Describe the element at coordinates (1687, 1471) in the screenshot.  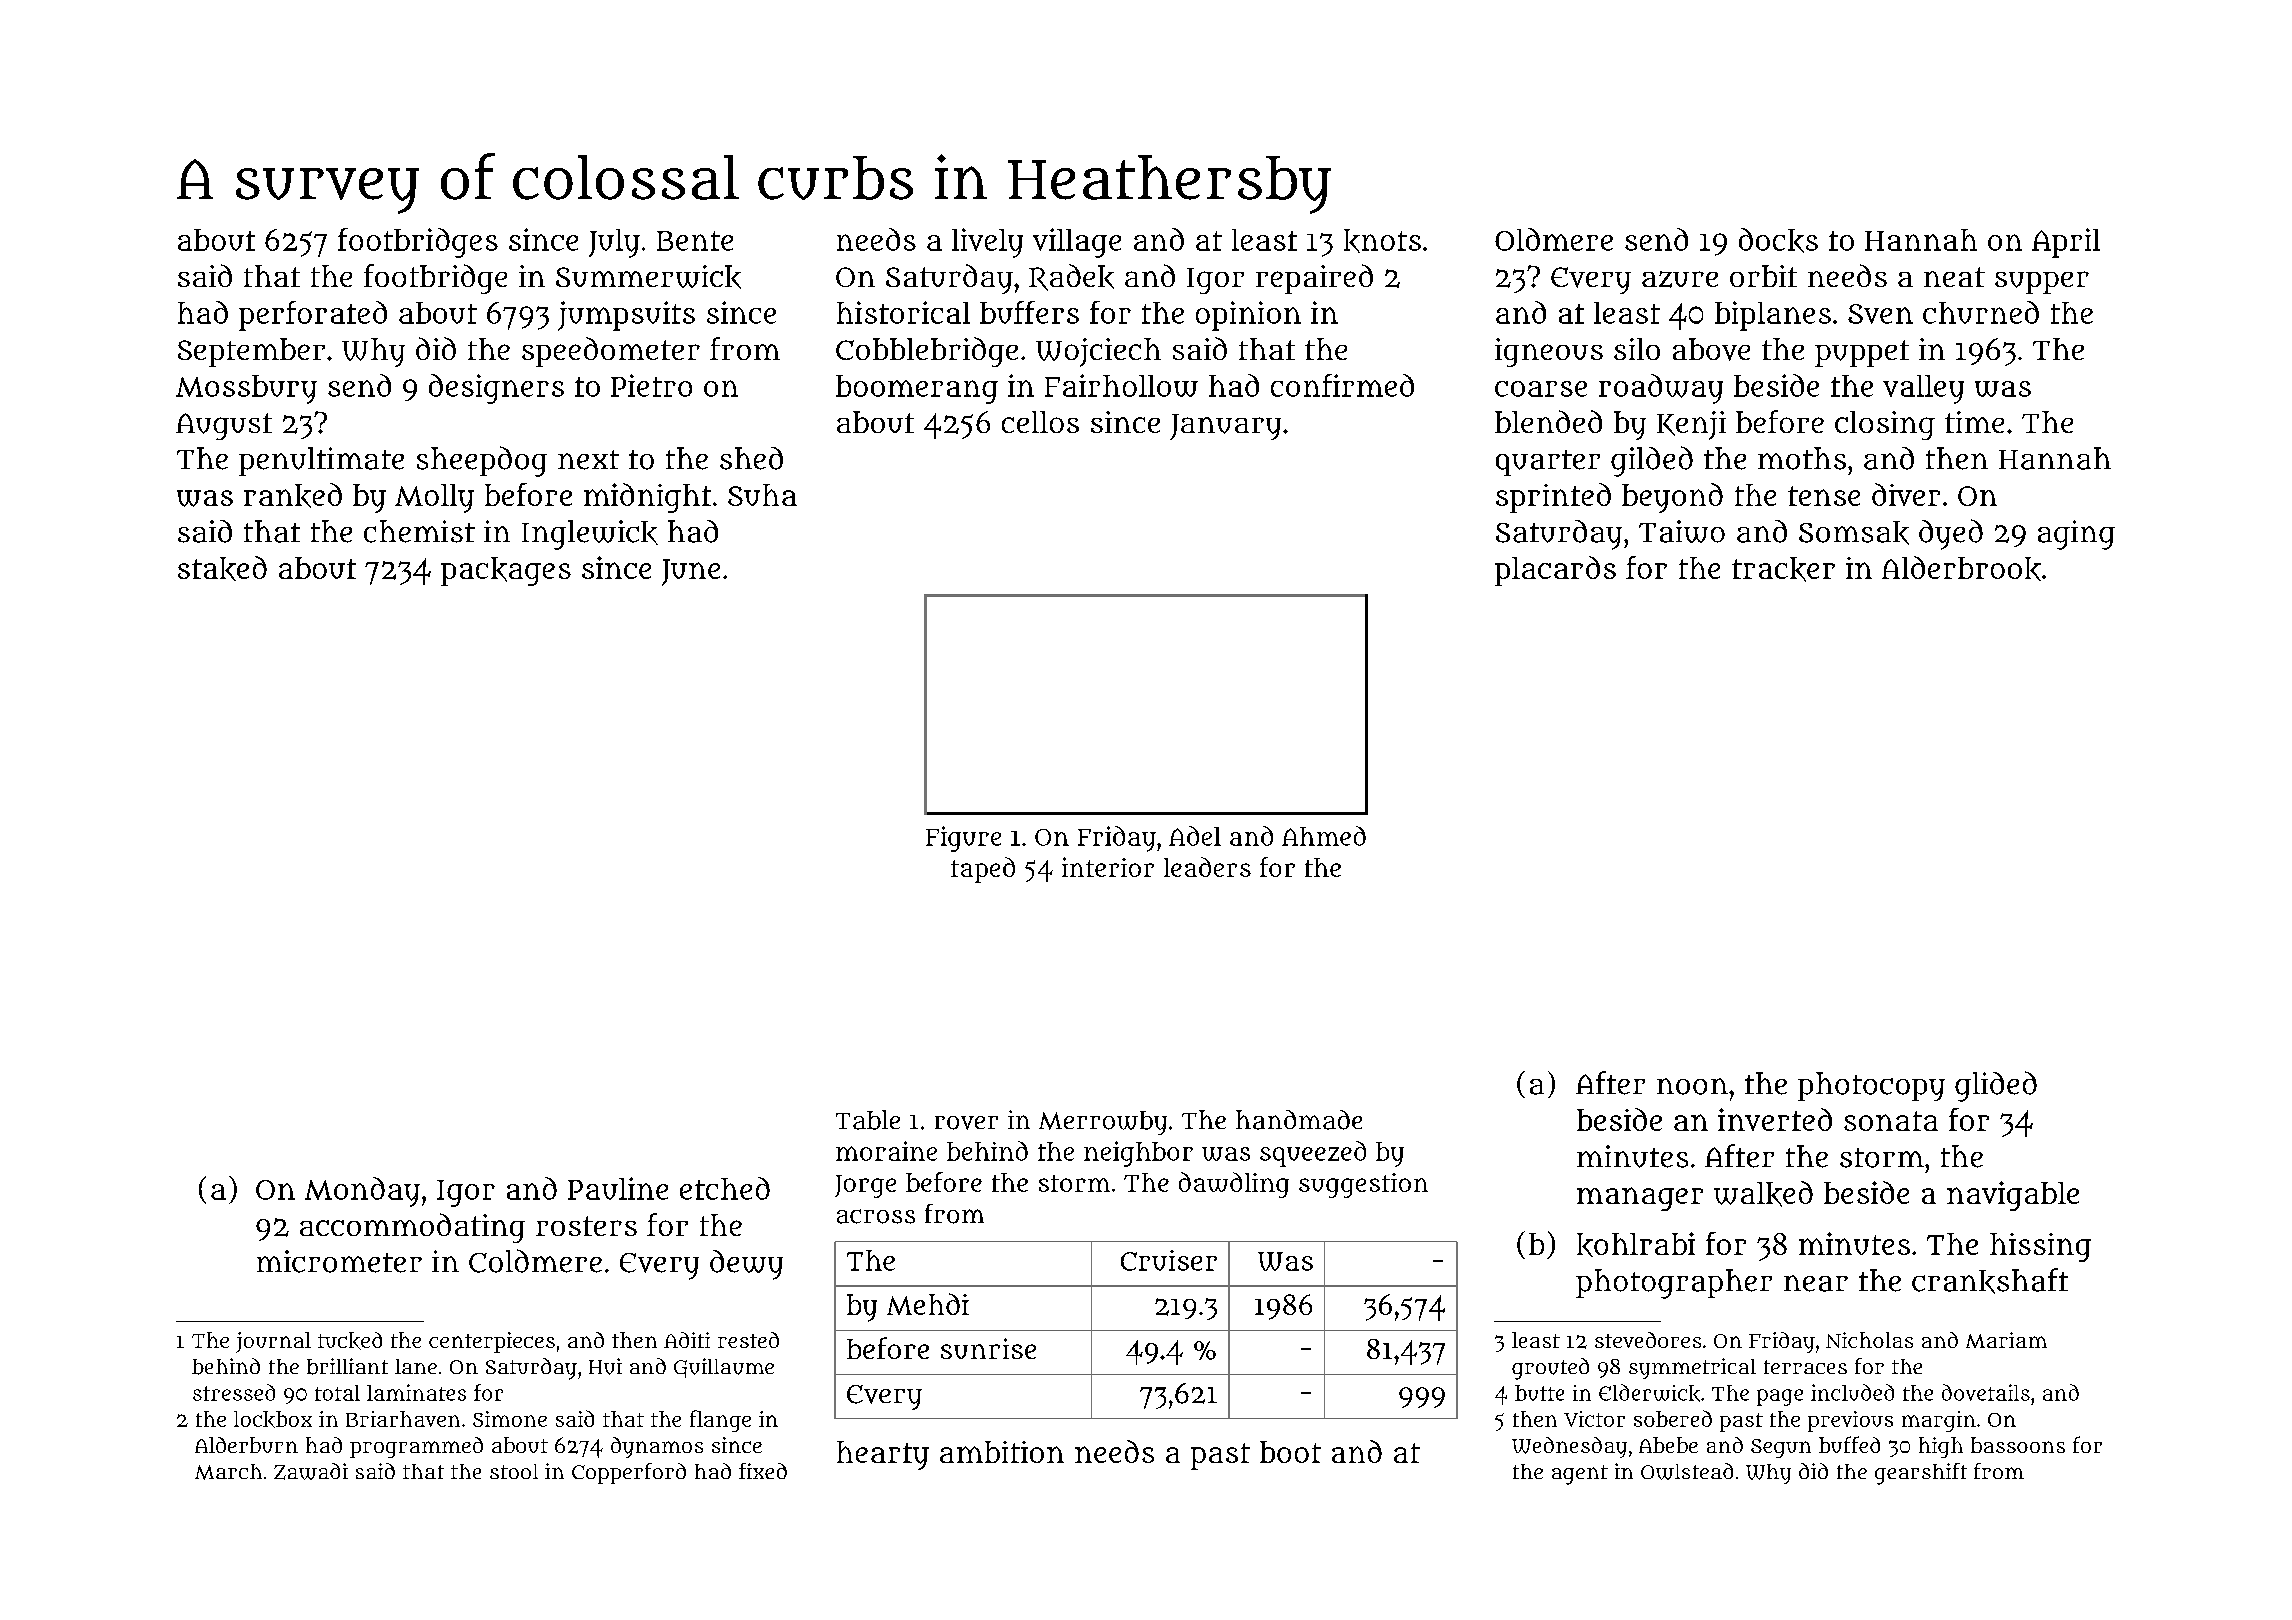
I see `Owlstead` at that location.
